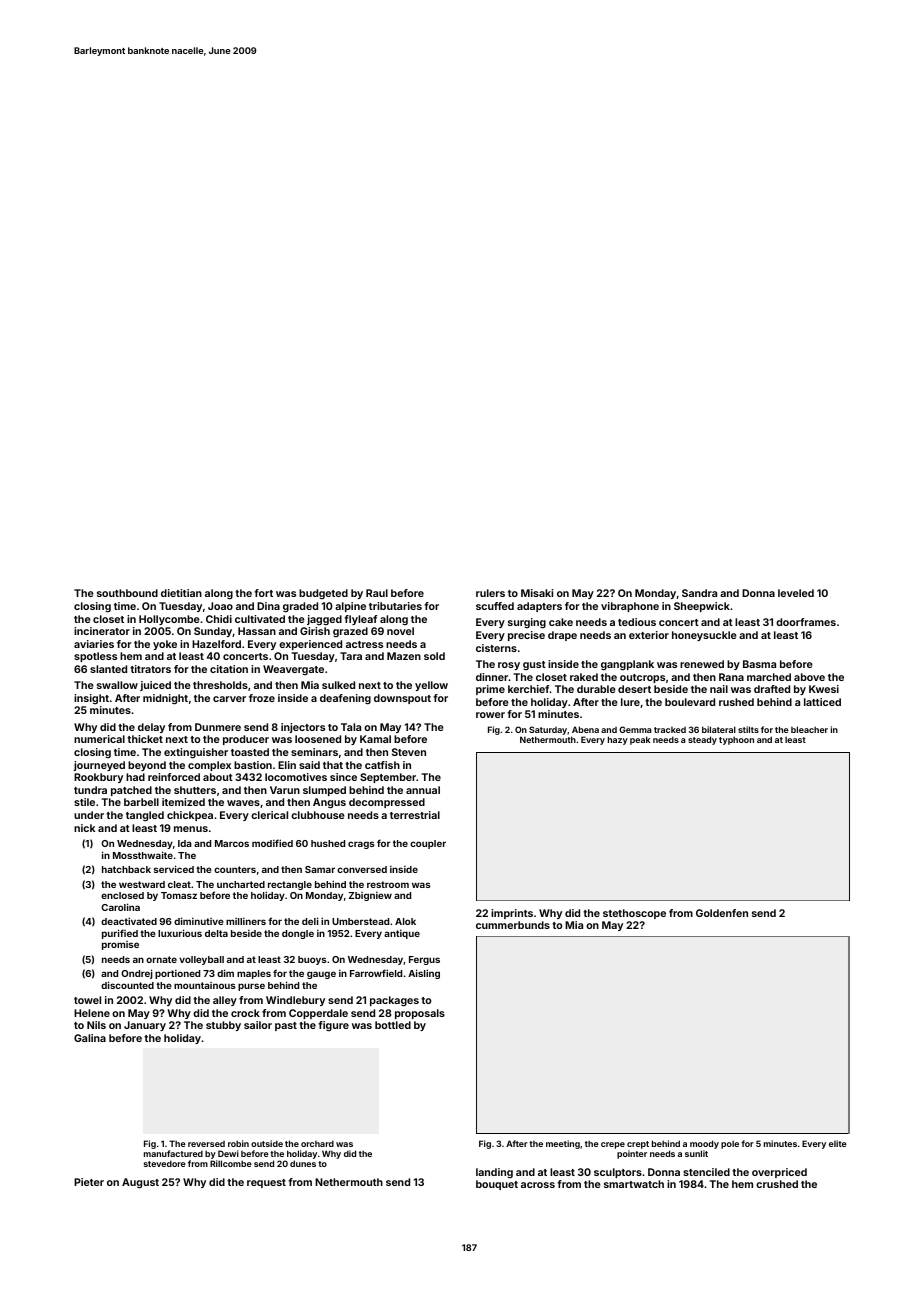 This page has height=1308, width=924. I want to click on Mossthwaite, so click(143, 855).
